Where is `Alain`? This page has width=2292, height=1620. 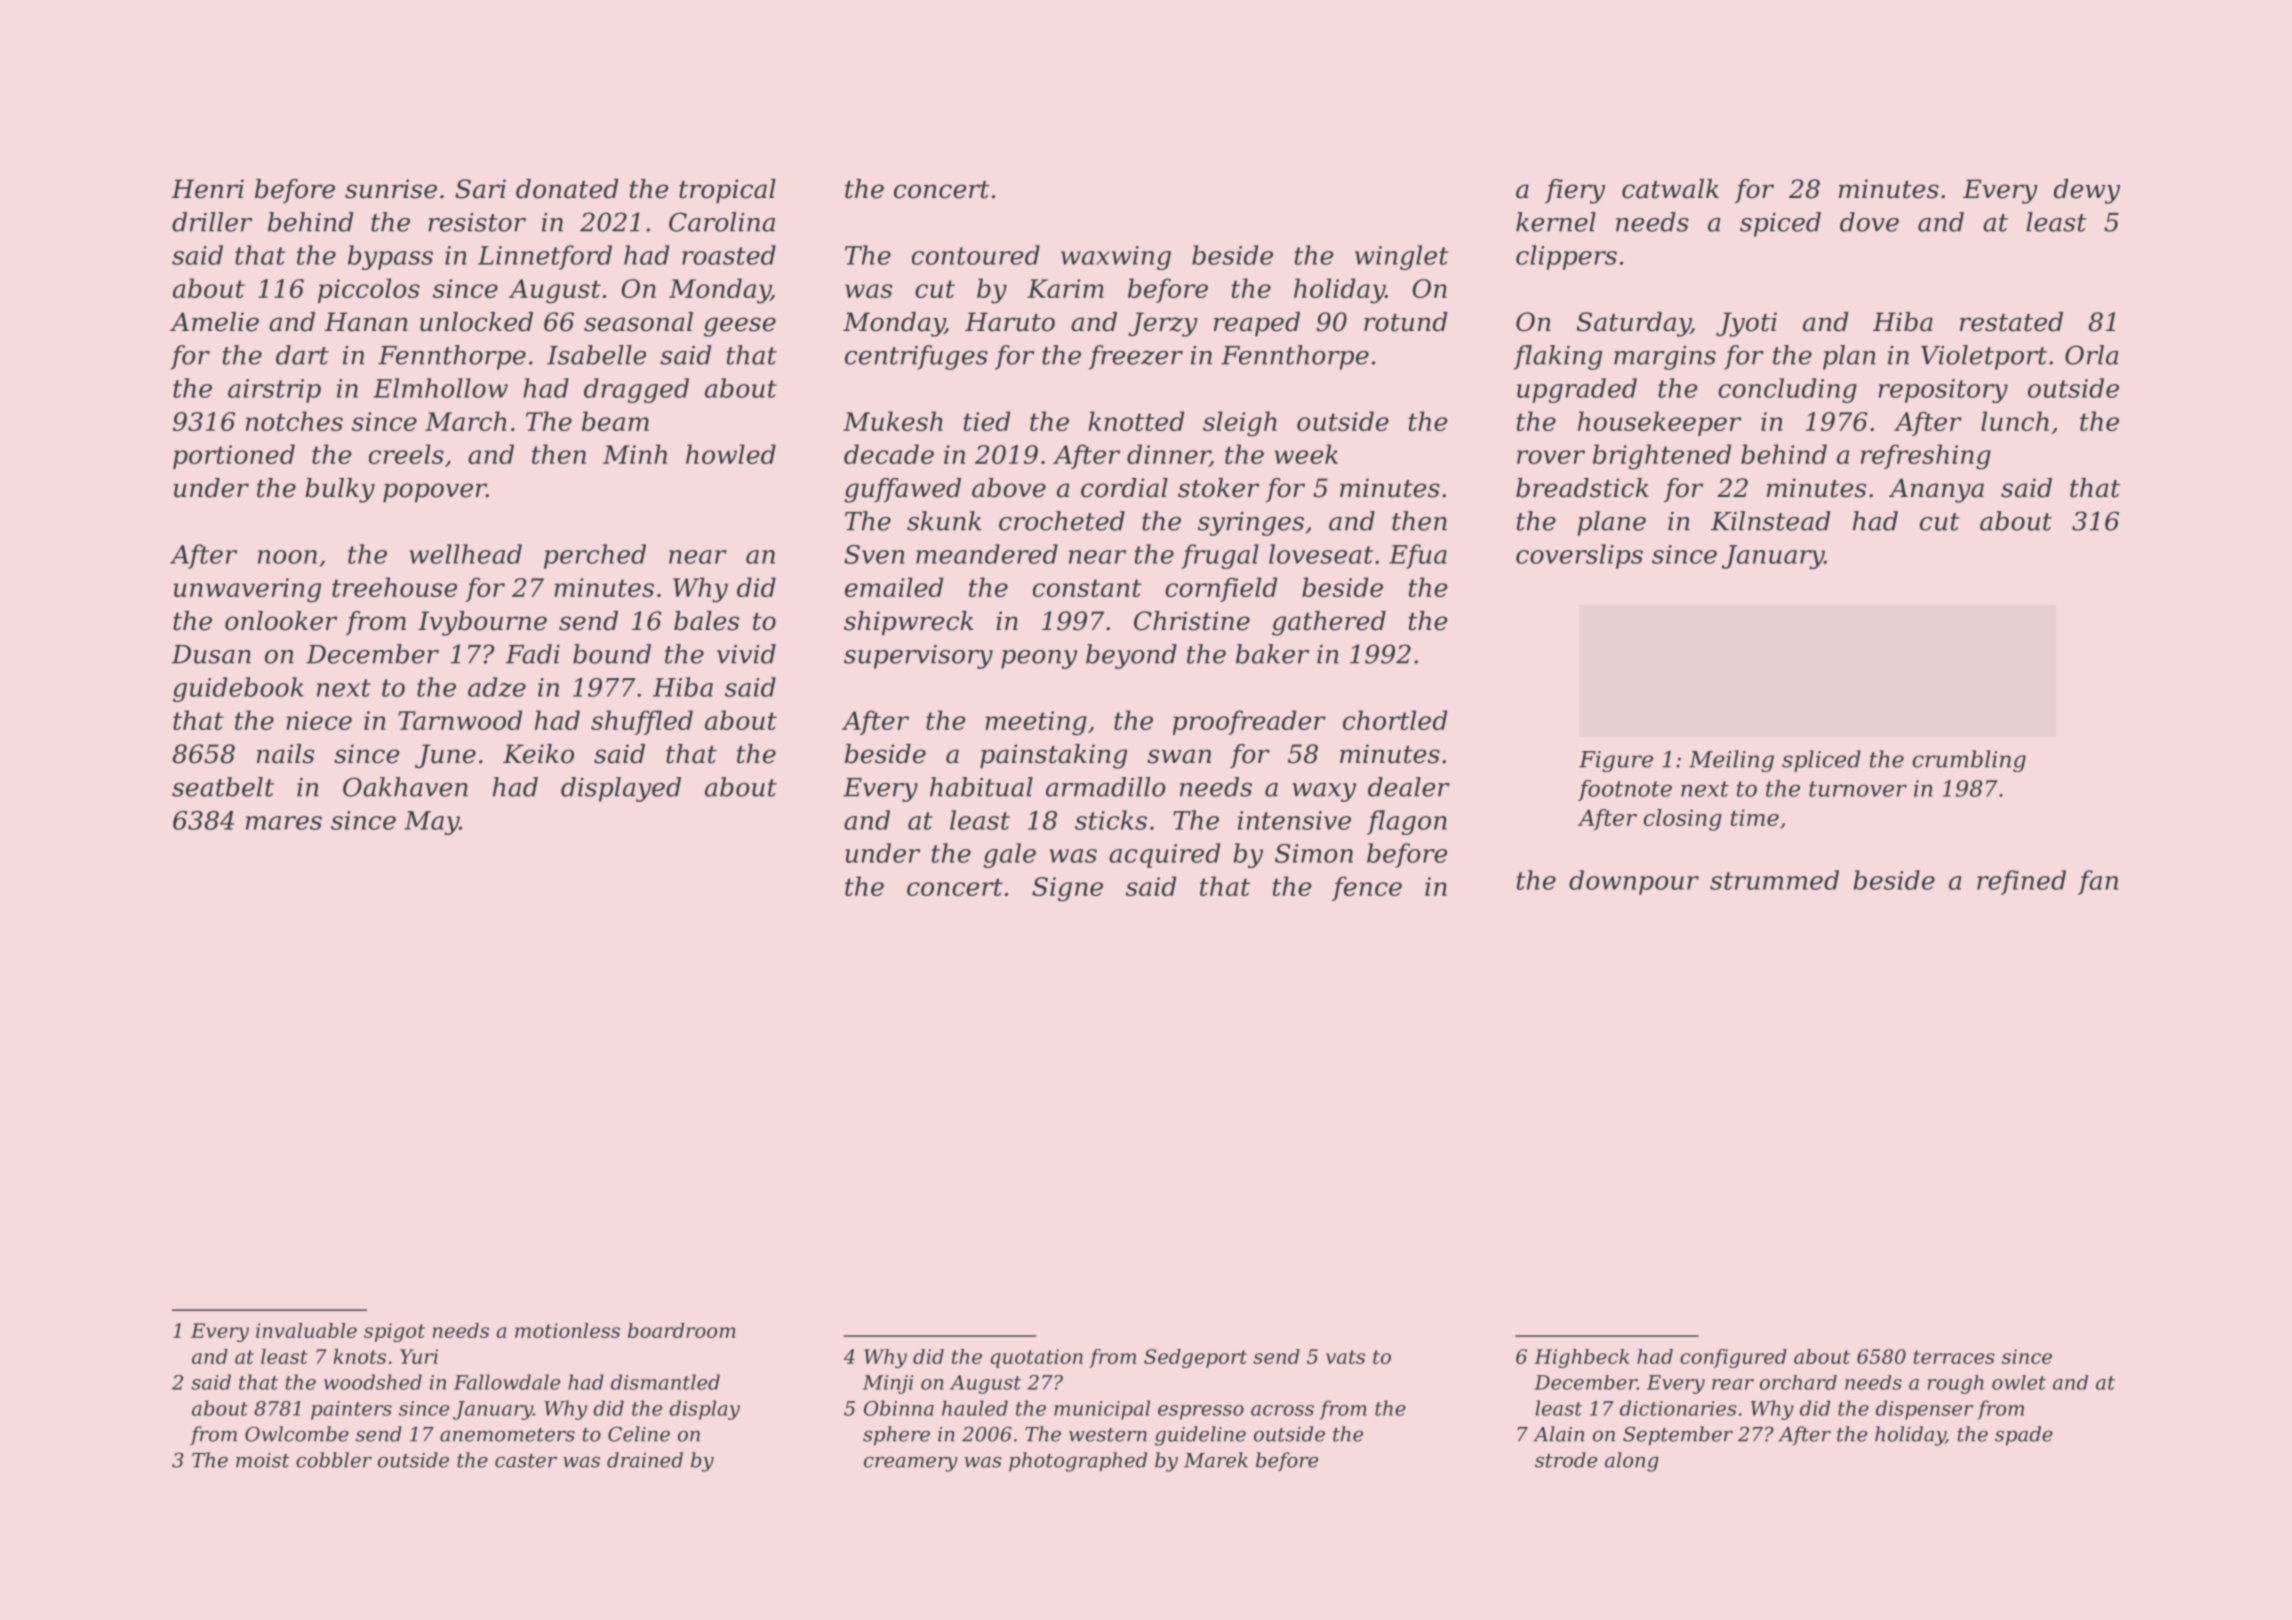 Alain is located at coordinates (1558, 1434).
